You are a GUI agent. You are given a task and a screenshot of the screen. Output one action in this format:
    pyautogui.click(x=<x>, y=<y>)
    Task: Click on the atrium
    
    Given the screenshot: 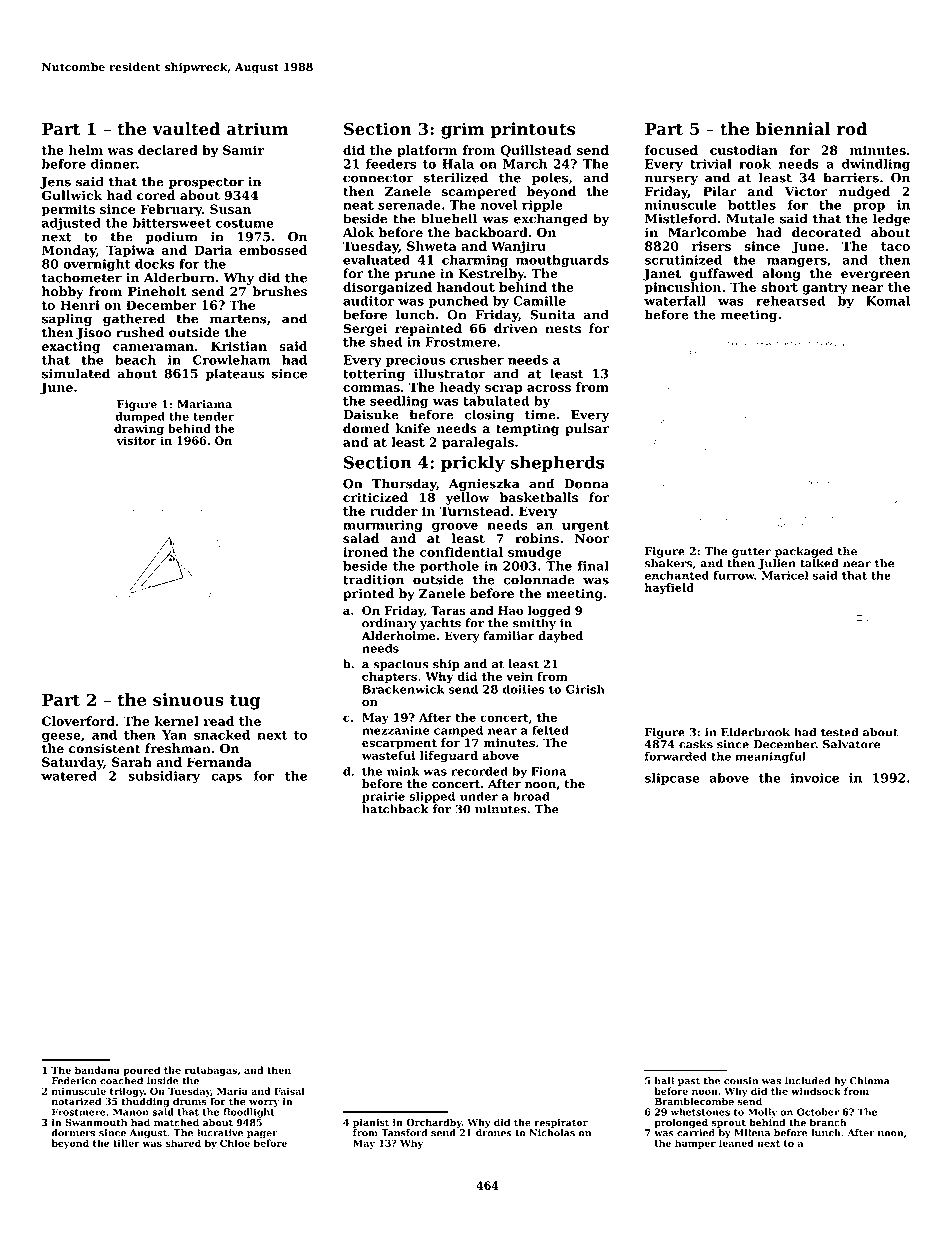 What is the action you would take?
    pyautogui.click(x=257, y=128)
